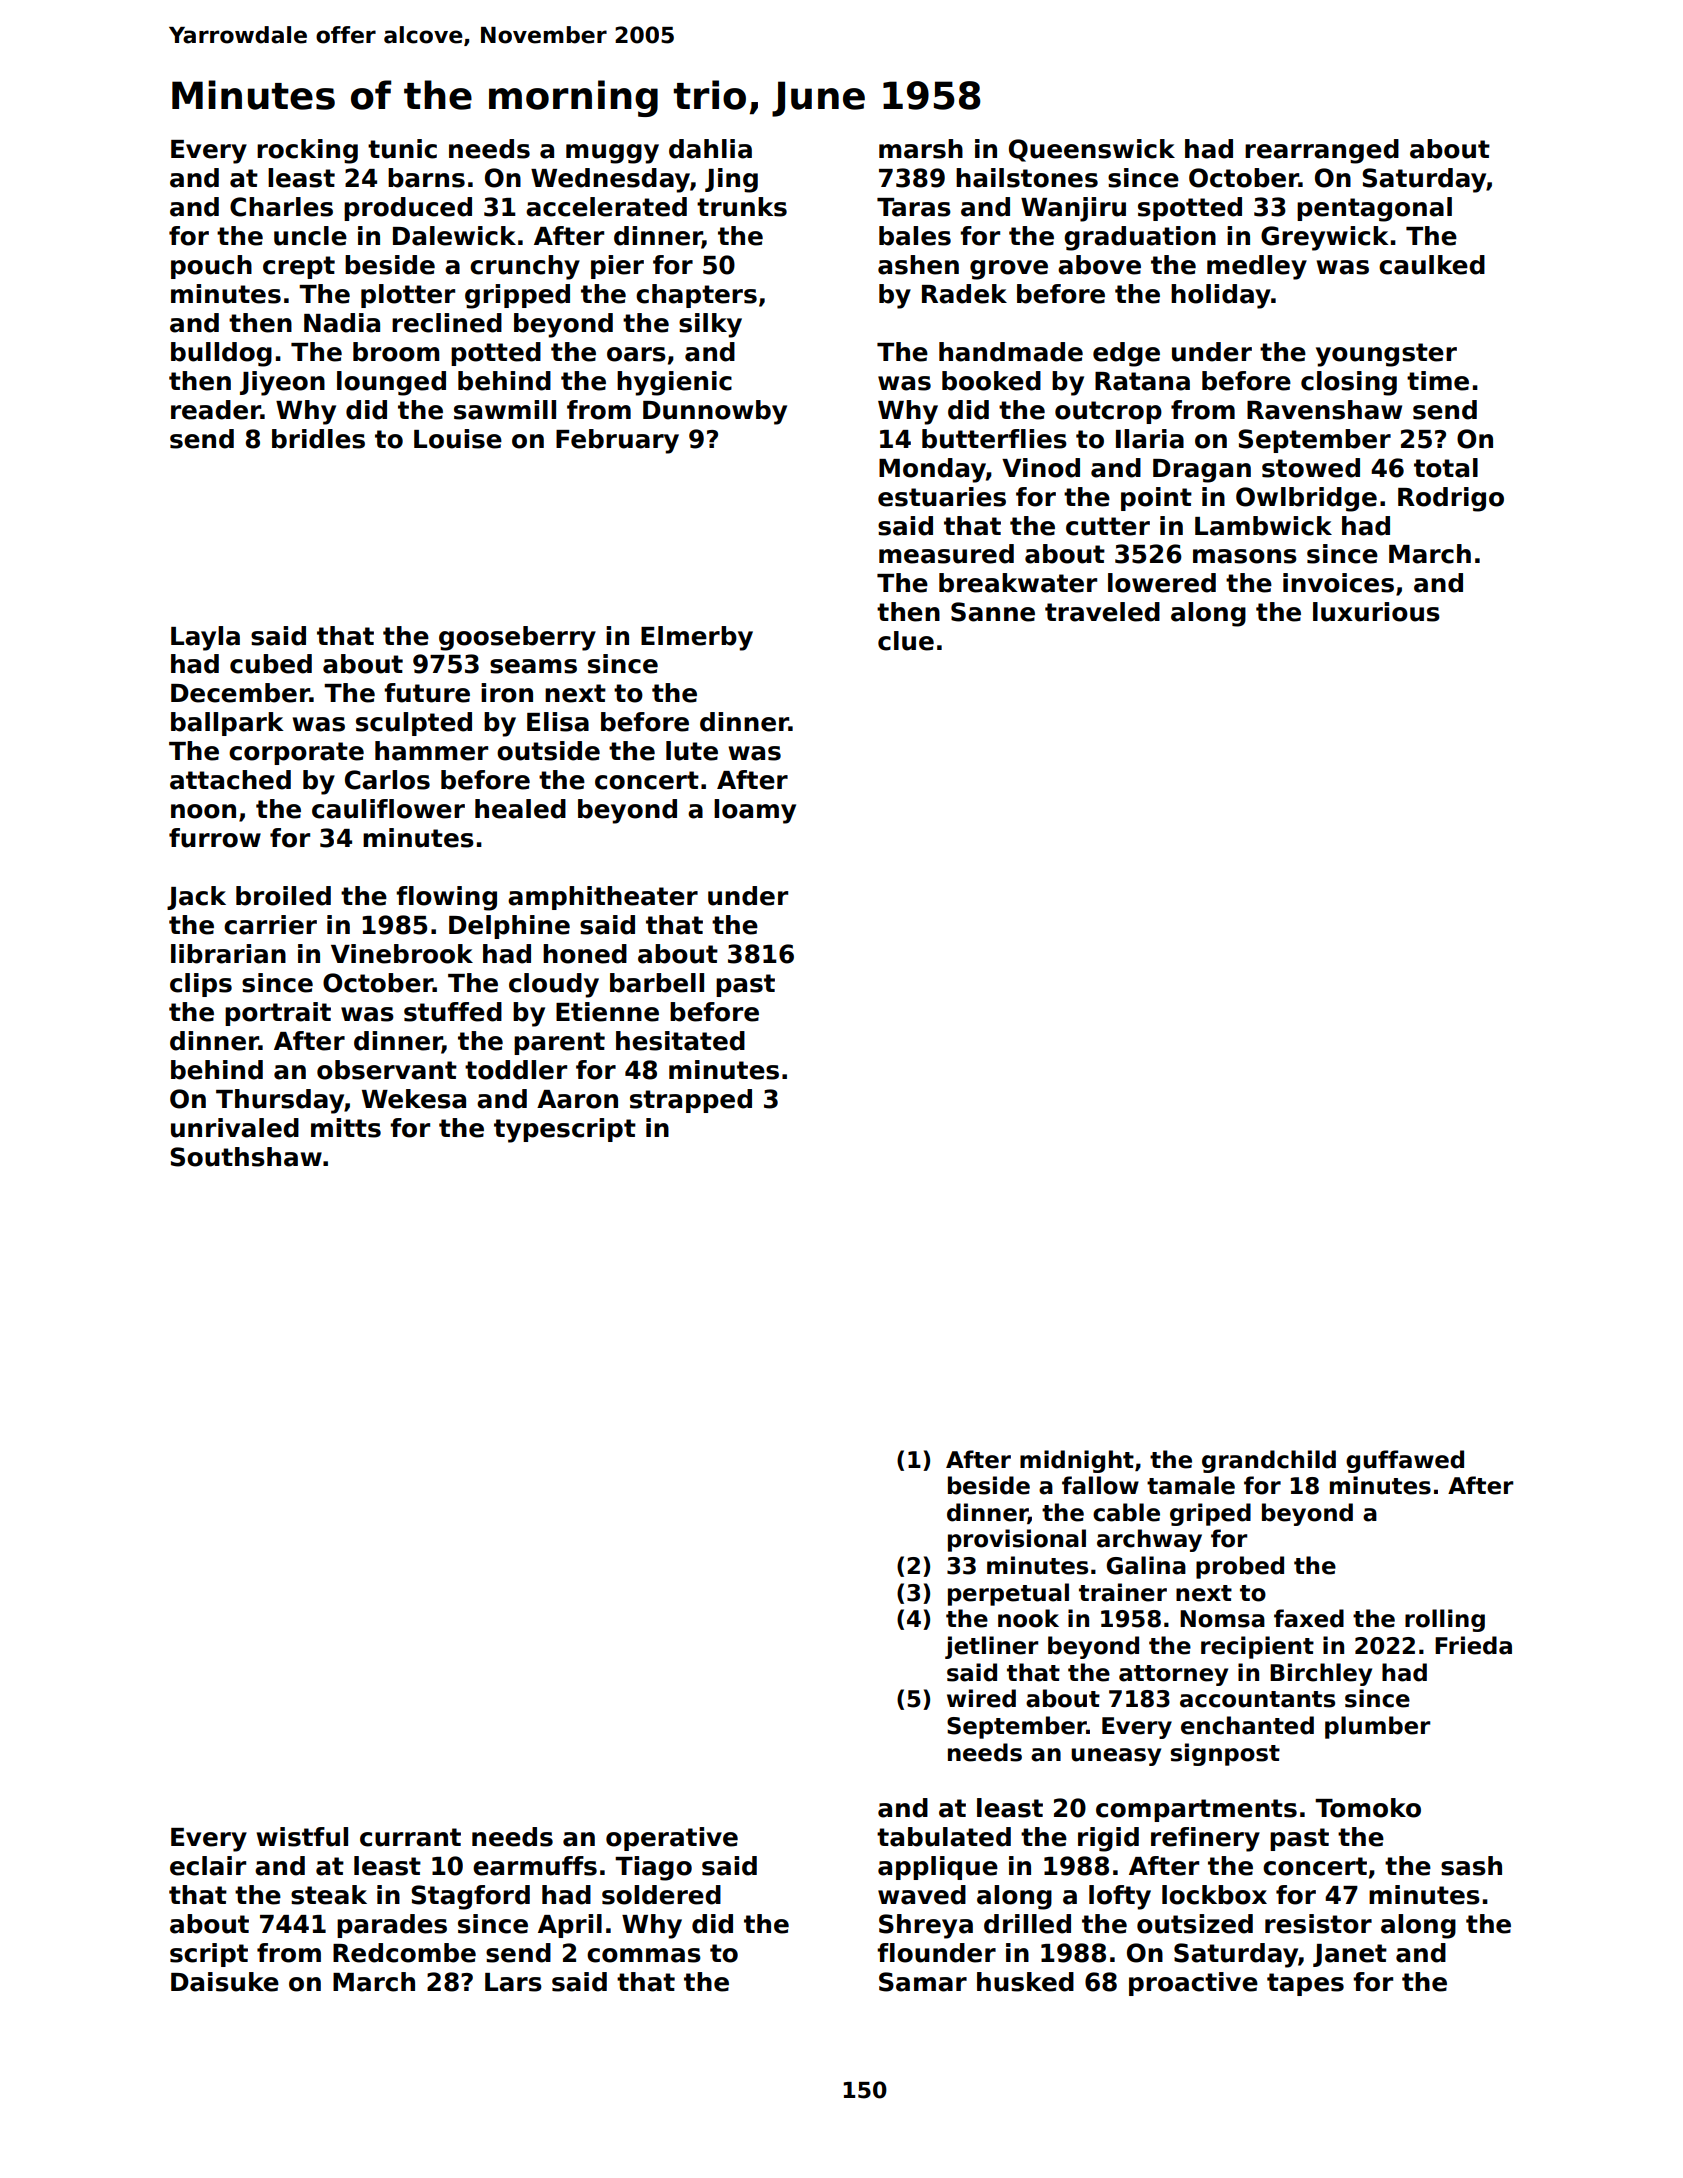  I want to click on rearranged, so click(1322, 151).
